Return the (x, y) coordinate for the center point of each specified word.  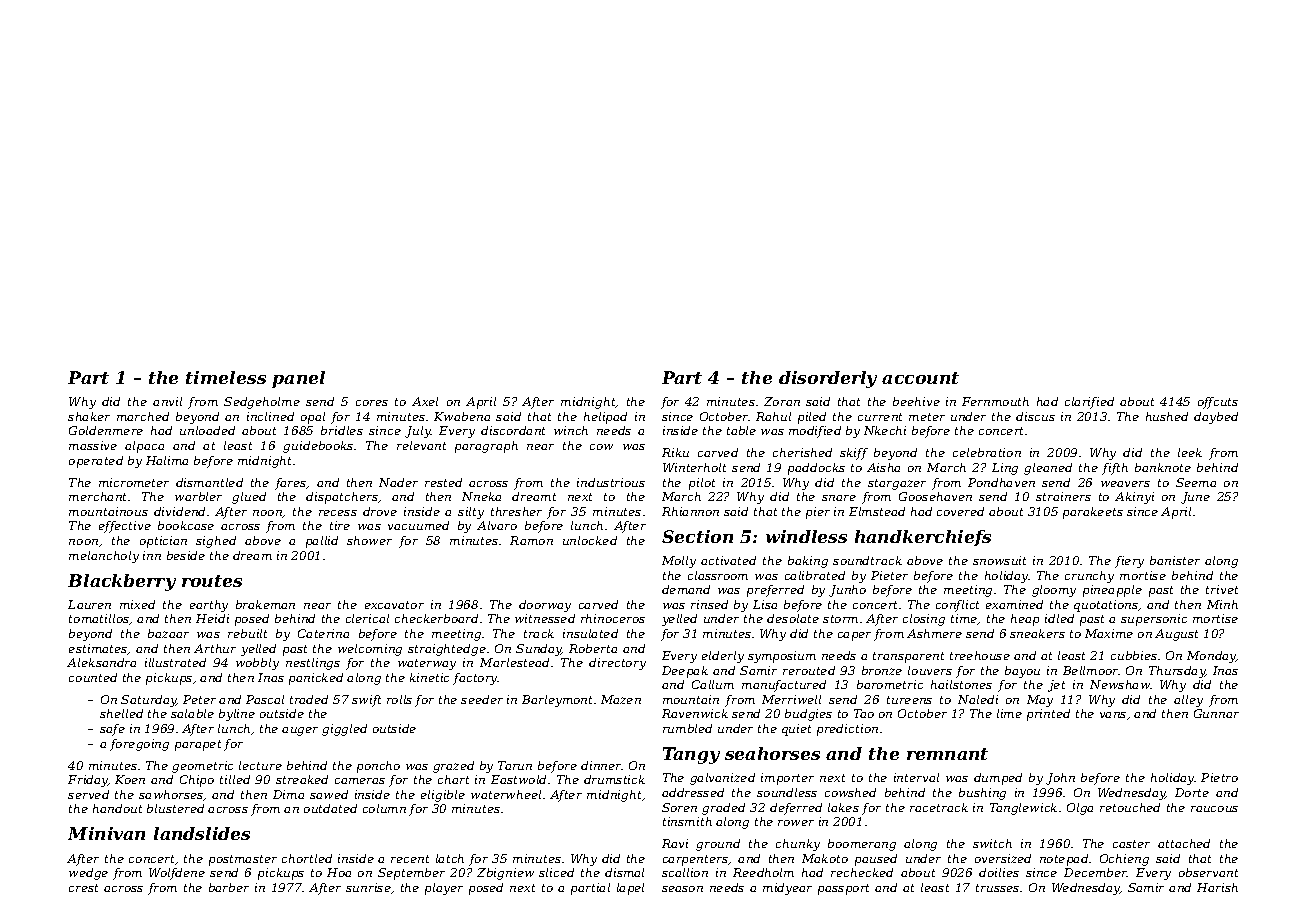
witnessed (545, 618)
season (682, 889)
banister (1175, 560)
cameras (360, 781)
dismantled (209, 482)
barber (229, 887)
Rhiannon (690, 511)
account (920, 378)
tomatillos (99, 619)
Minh (1222, 604)
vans (1113, 715)
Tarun (515, 765)
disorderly (828, 379)
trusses (997, 888)
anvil (167, 401)
